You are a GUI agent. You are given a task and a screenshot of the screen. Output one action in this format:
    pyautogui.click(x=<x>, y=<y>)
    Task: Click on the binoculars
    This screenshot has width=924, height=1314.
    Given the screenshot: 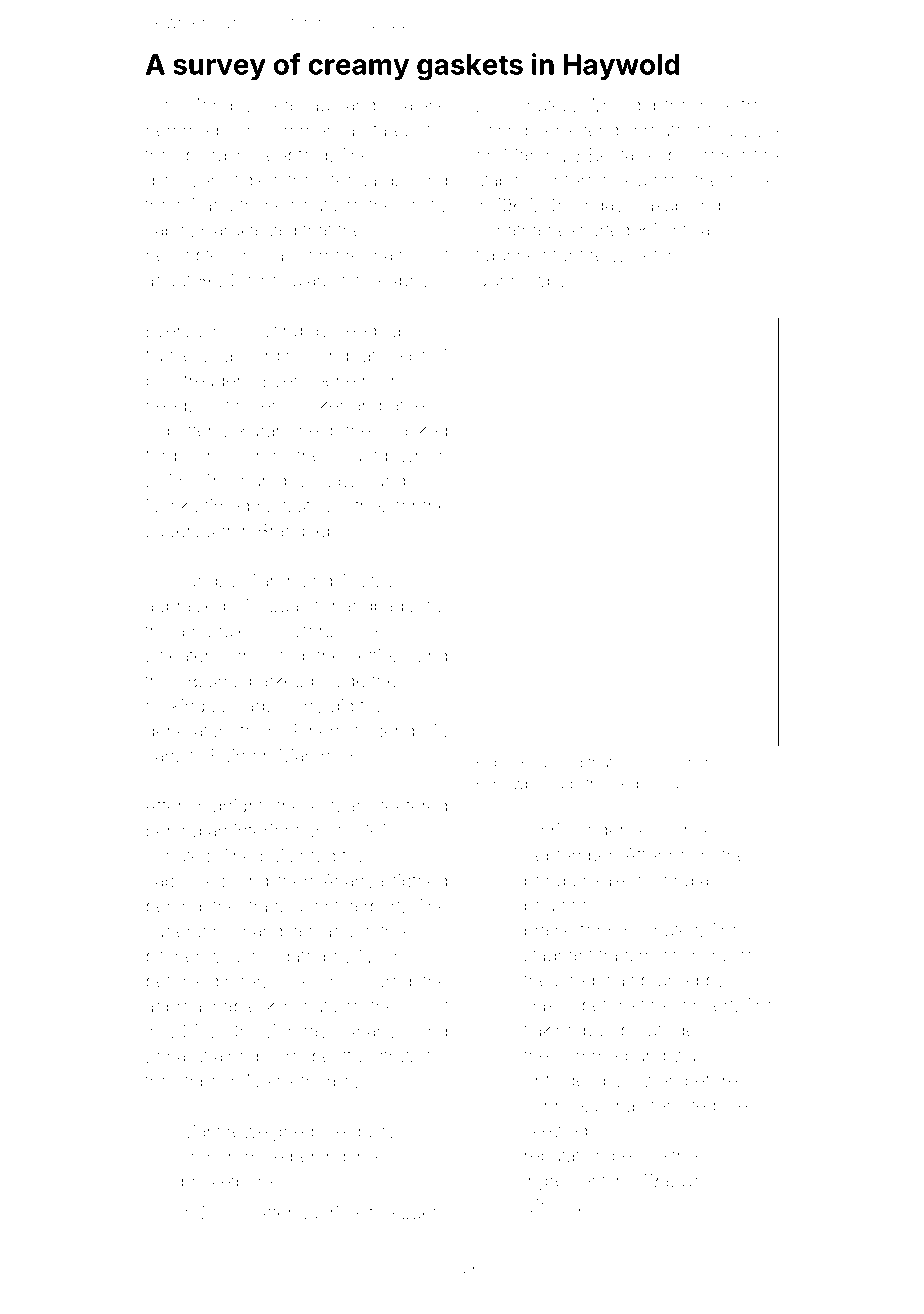 What is the action you would take?
    pyautogui.click(x=289, y=280)
